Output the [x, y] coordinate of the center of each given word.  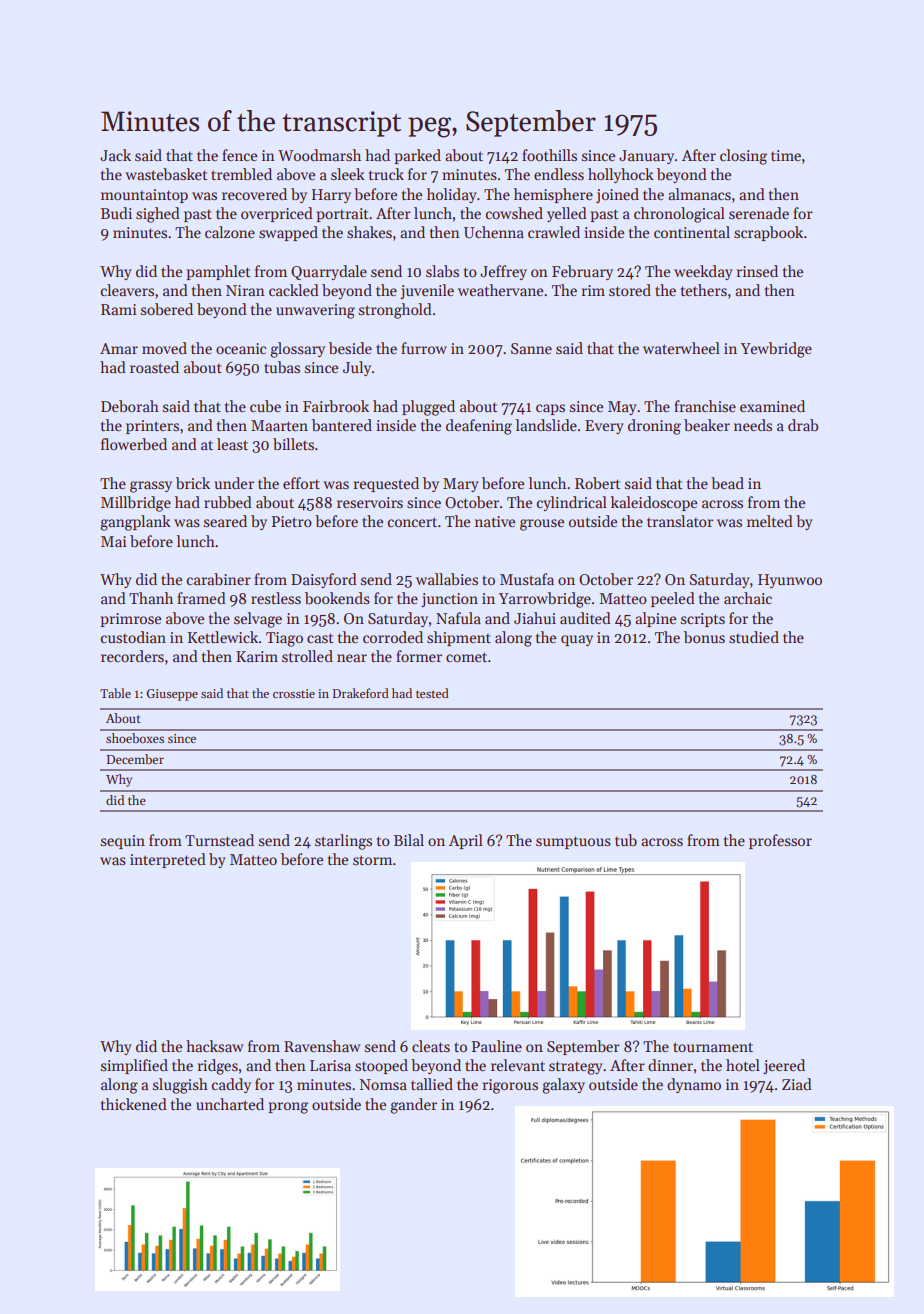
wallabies [447, 579]
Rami [119, 309]
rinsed [757, 271]
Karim [257, 656]
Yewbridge [776, 350]
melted [770, 521]
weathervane [500, 290]
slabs [442, 271]
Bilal [409, 840]
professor [780, 841]
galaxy [563, 1086]
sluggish [180, 1086]
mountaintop [144, 196]
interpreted [168, 860]
